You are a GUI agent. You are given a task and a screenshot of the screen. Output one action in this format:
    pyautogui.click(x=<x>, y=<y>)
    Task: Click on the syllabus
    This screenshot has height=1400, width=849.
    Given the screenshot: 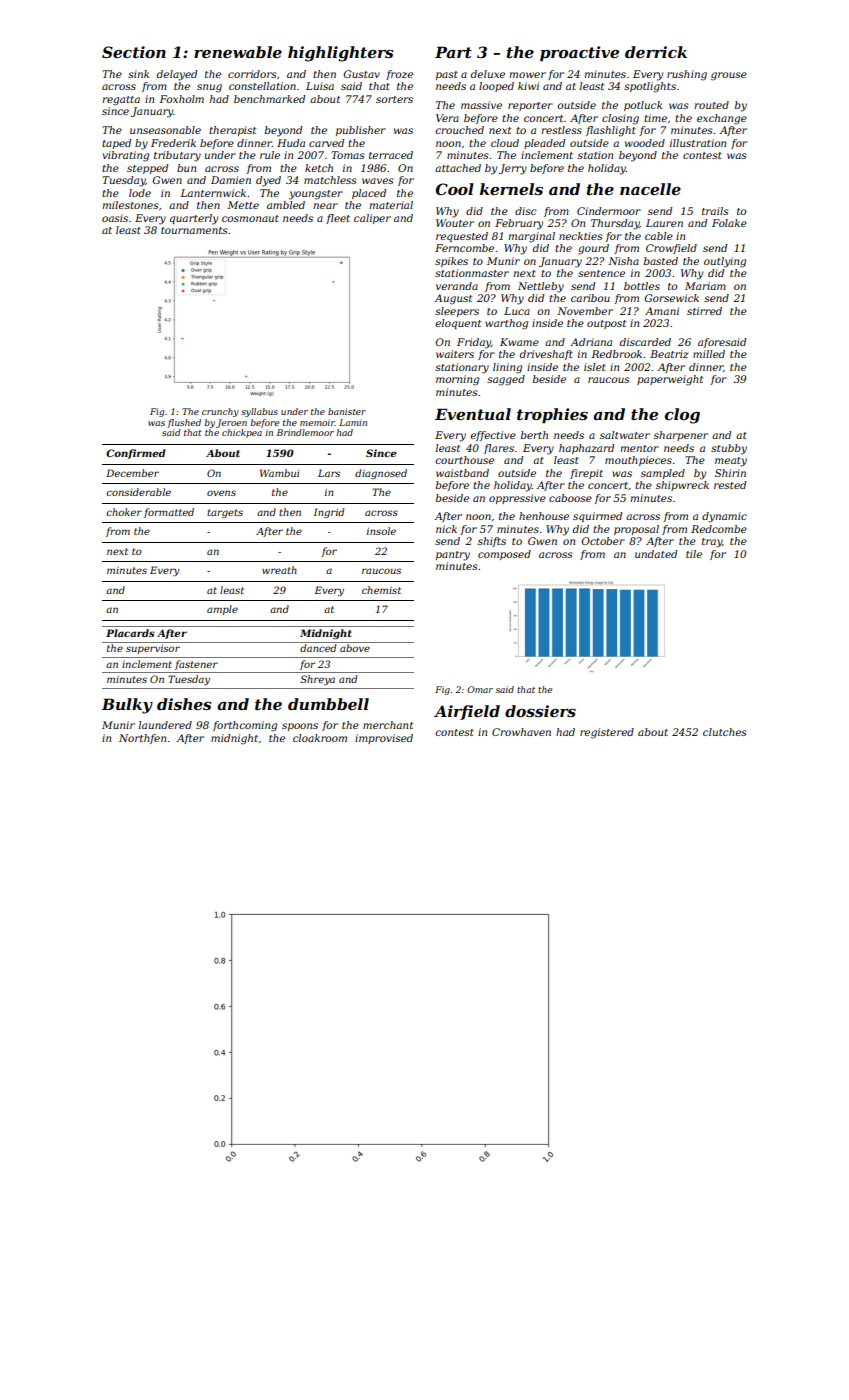 What is the action you would take?
    pyautogui.click(x=259, y=412)
